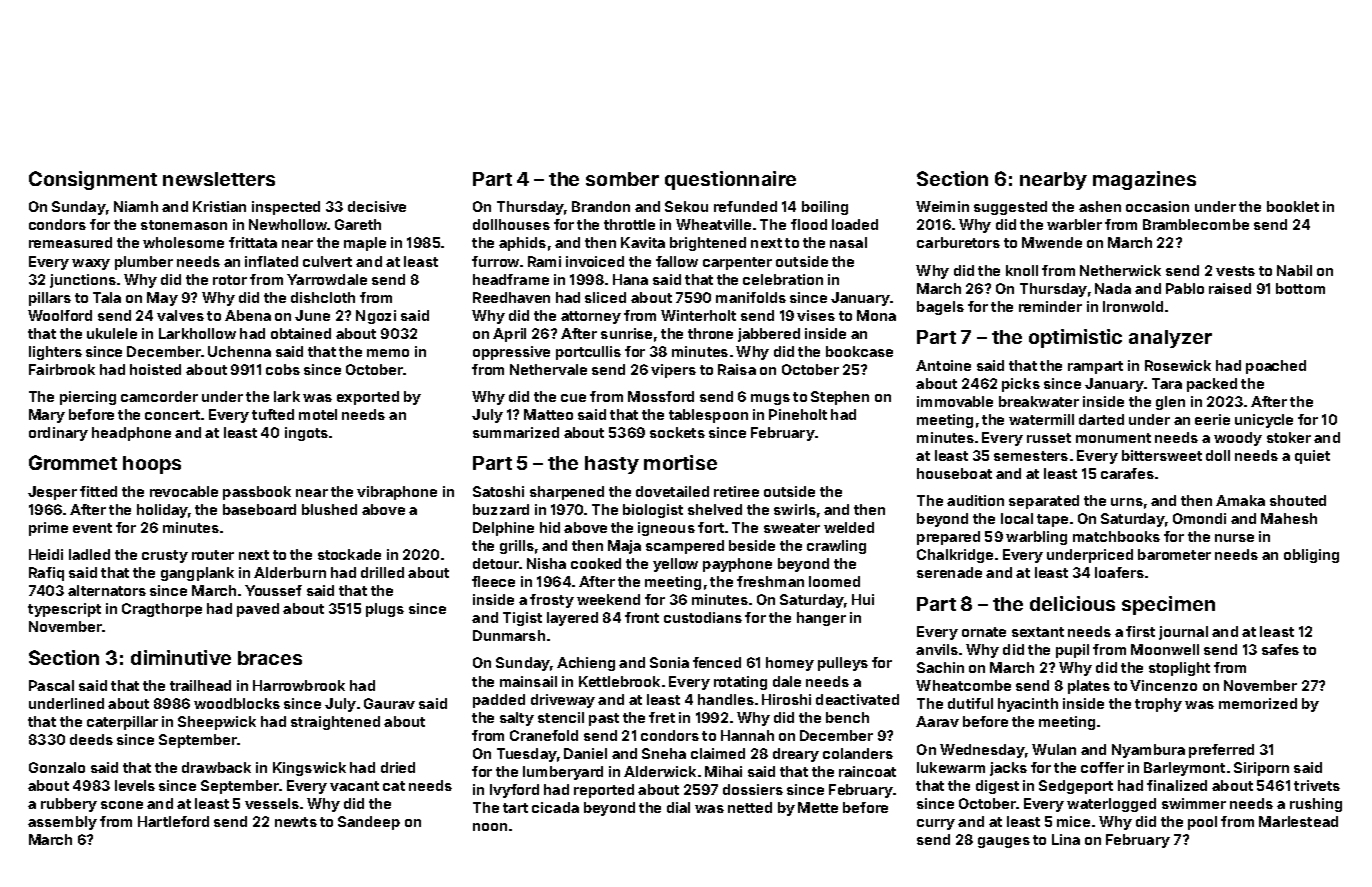 The image size is (1372, 887). I want to click on stoker, so click(1289, 437).
